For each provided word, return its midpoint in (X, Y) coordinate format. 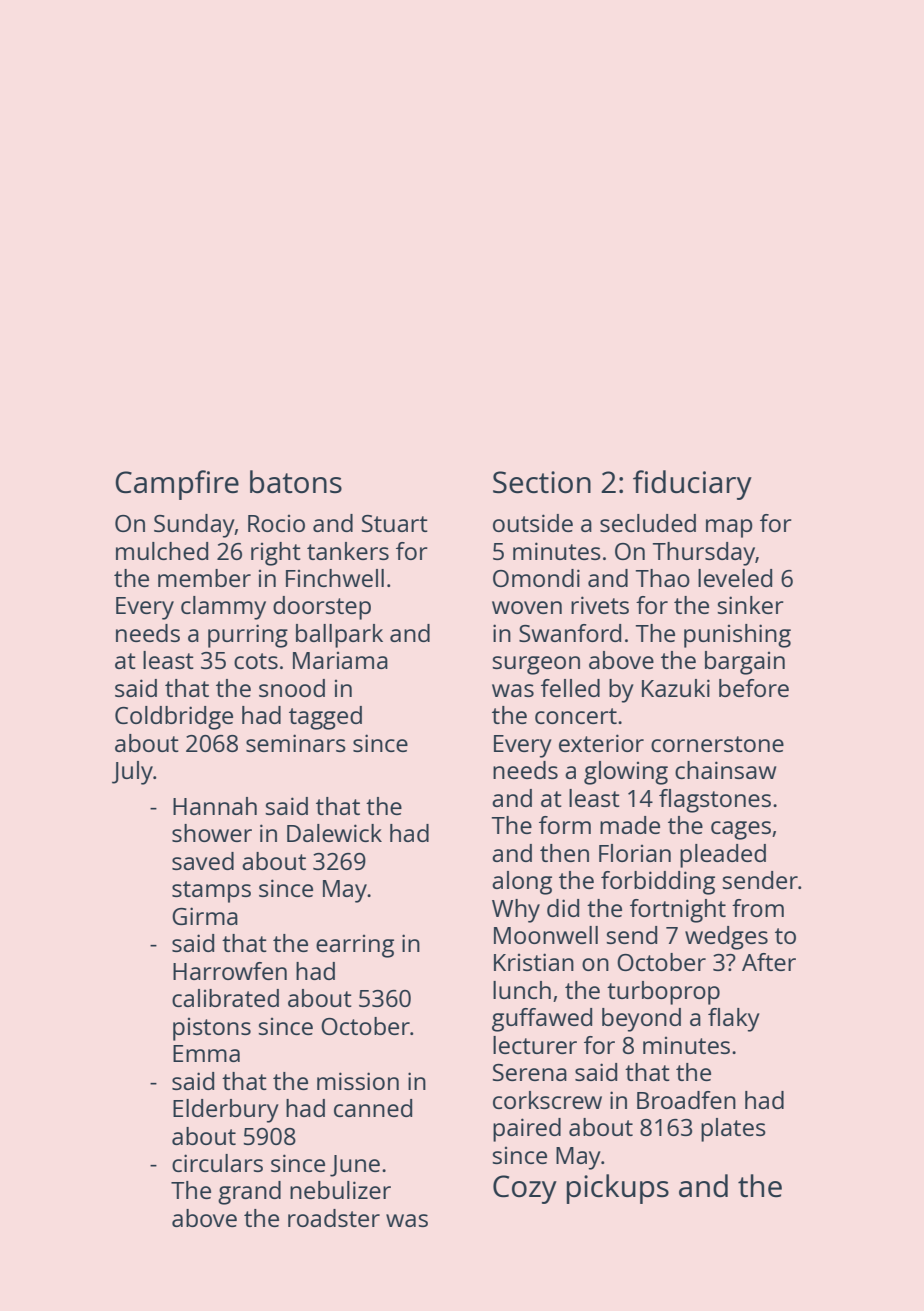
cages (741, 830)
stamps (211, 892)
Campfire (177, 485)
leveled (735, 578)
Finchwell (335, 578)
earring (355, 946)
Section (542, 482)
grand (249, 1193)
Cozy (525, 1189)
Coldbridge (174, 718)
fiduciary (692, 485)
